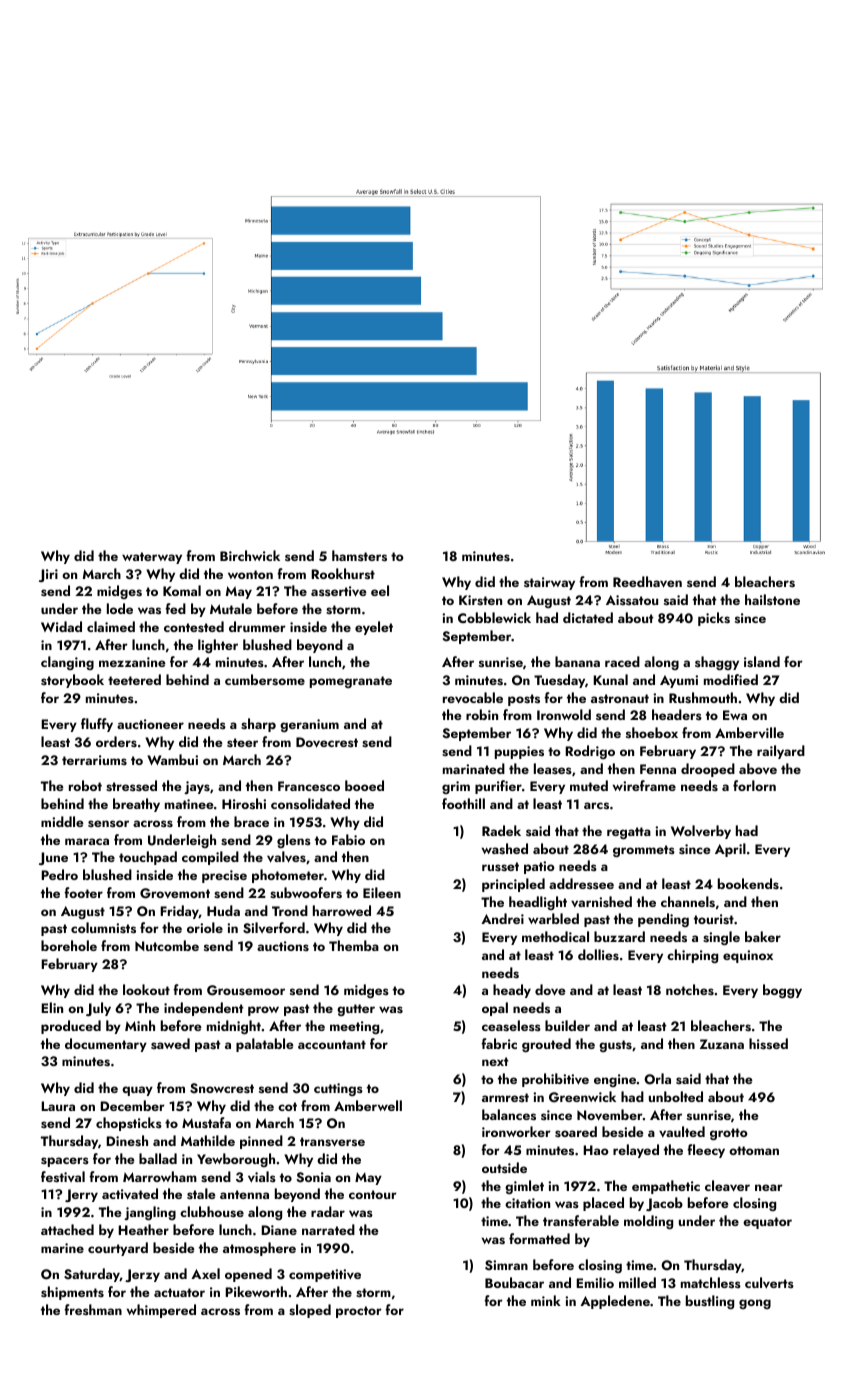 This screenshot has width=849, height=1400. Describe the element at coordinates (48, 575) in the screenshot. I see `Jiri` at that location.
